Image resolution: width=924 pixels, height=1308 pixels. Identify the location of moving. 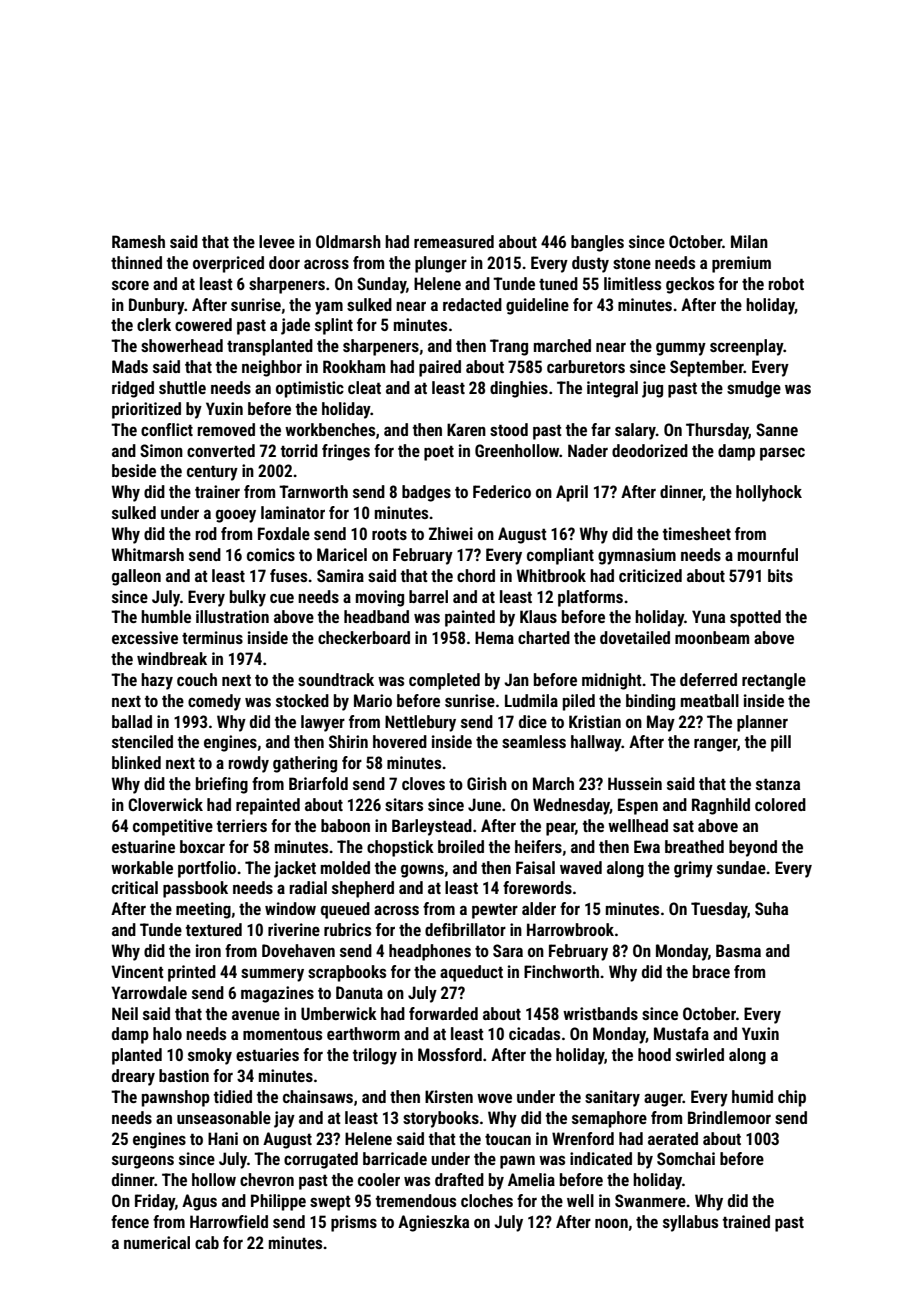
(380, 598).
